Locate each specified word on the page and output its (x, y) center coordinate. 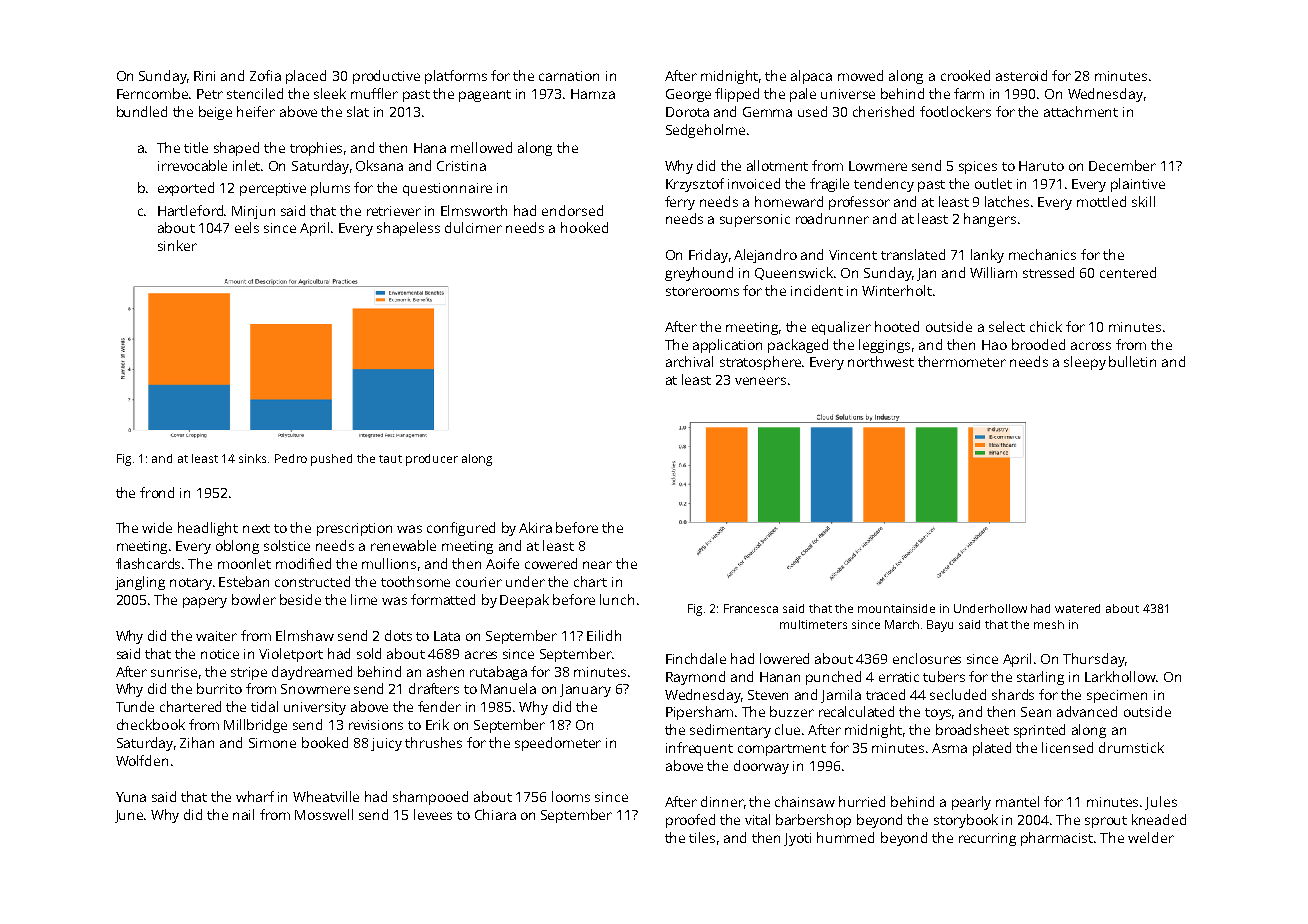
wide (157, 527)
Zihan (197, 742)
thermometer (962, 361)
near (597, 565)
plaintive (1138, 185)
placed (306, 77)
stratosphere (760, 363)
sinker (177, 245)
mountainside (896, 608)
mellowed (481, 147)
